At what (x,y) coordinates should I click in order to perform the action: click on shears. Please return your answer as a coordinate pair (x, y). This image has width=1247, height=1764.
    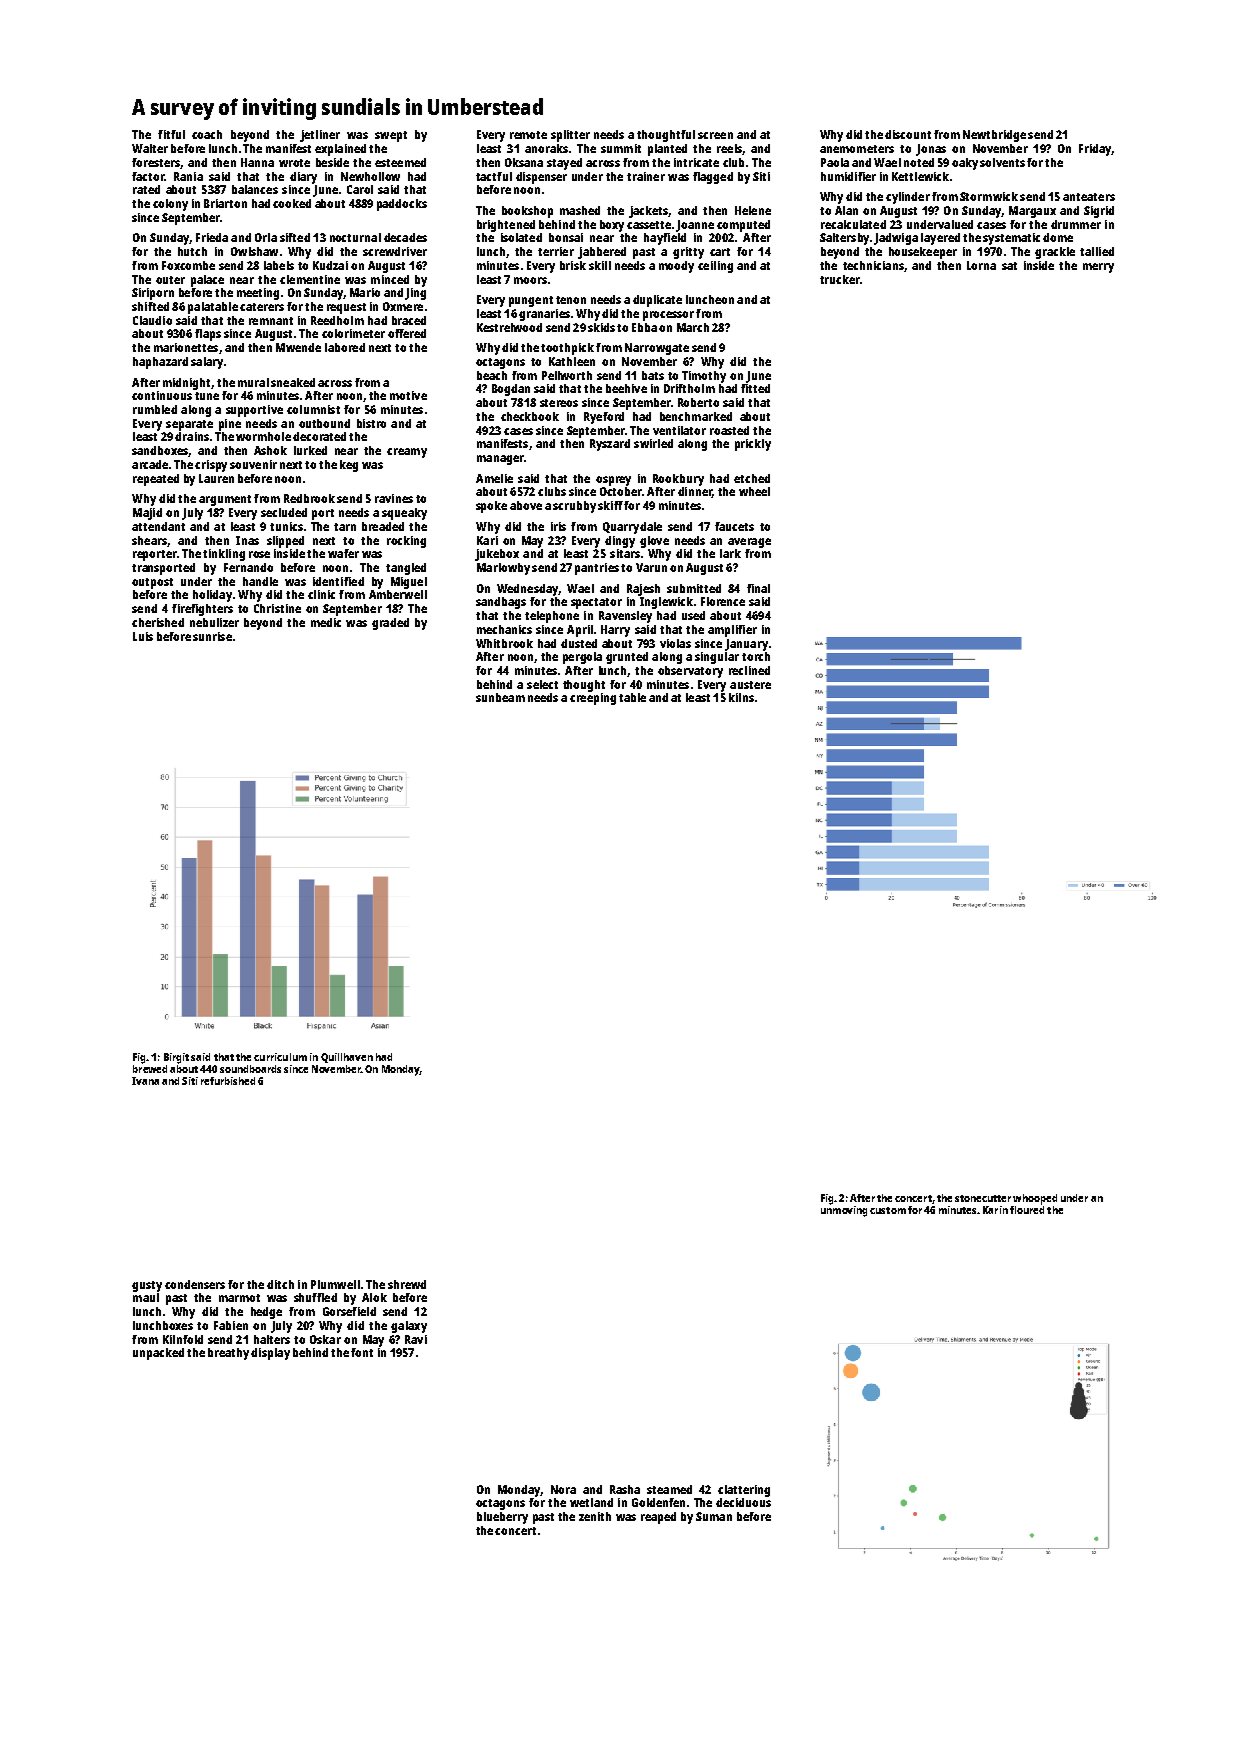
    Looking at the image, I should click on (149, 540).
